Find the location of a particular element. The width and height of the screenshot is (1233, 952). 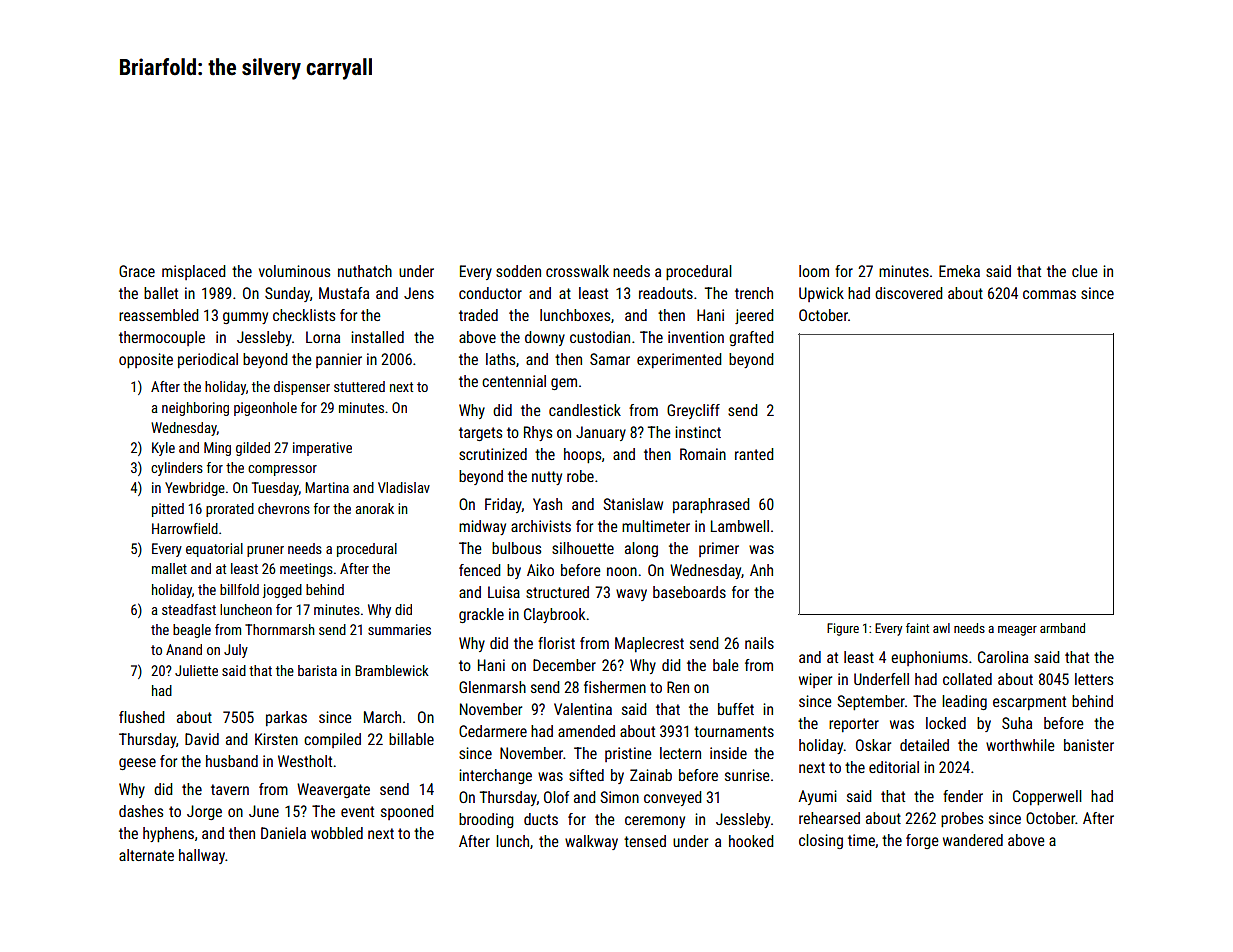

ranted is located at coordinates (754, 454).
